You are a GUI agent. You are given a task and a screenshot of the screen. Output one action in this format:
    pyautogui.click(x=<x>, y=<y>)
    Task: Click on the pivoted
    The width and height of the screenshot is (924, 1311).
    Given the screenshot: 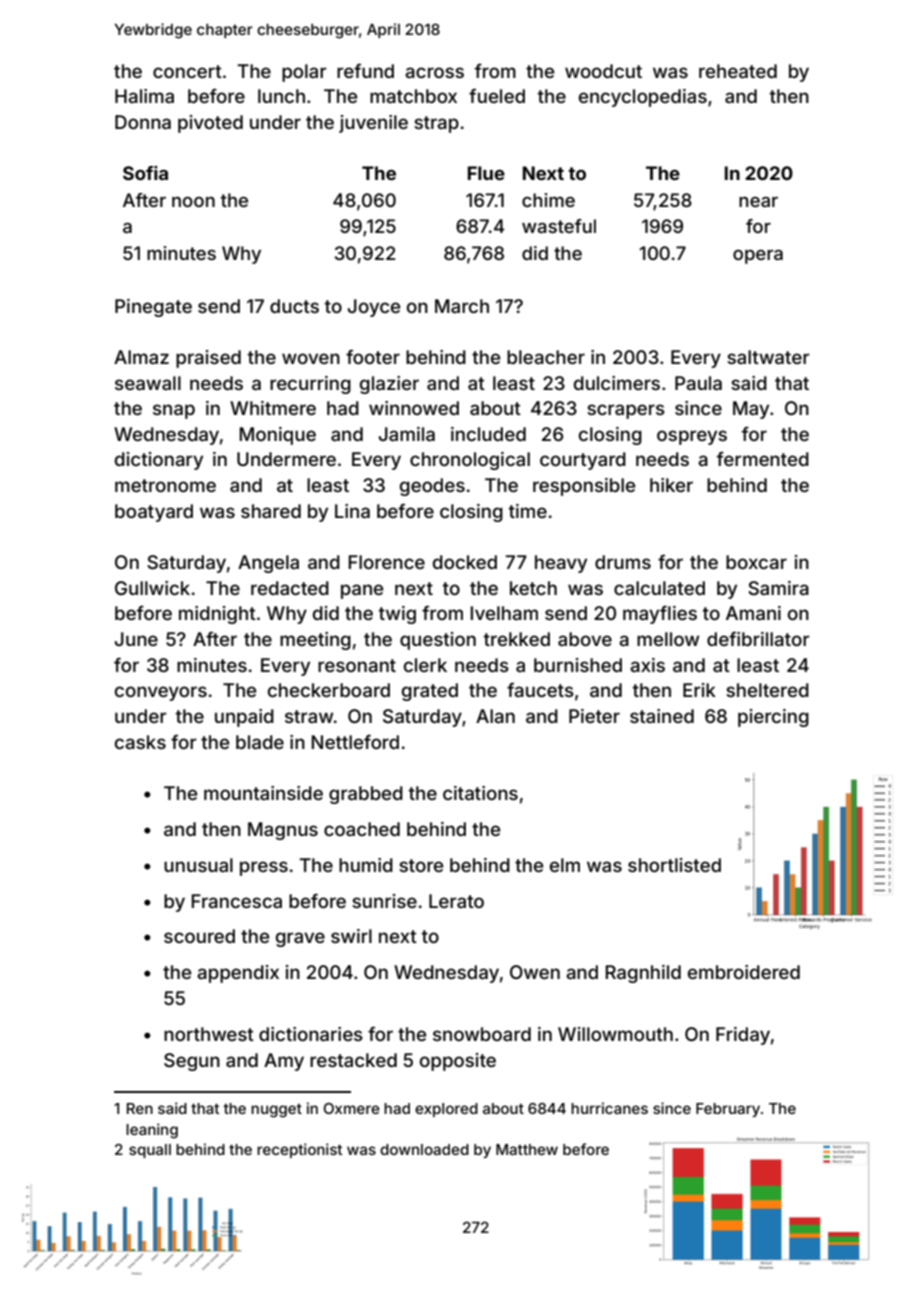 What is the action you would take?
    pyautogui.click(x=210, y=124)
